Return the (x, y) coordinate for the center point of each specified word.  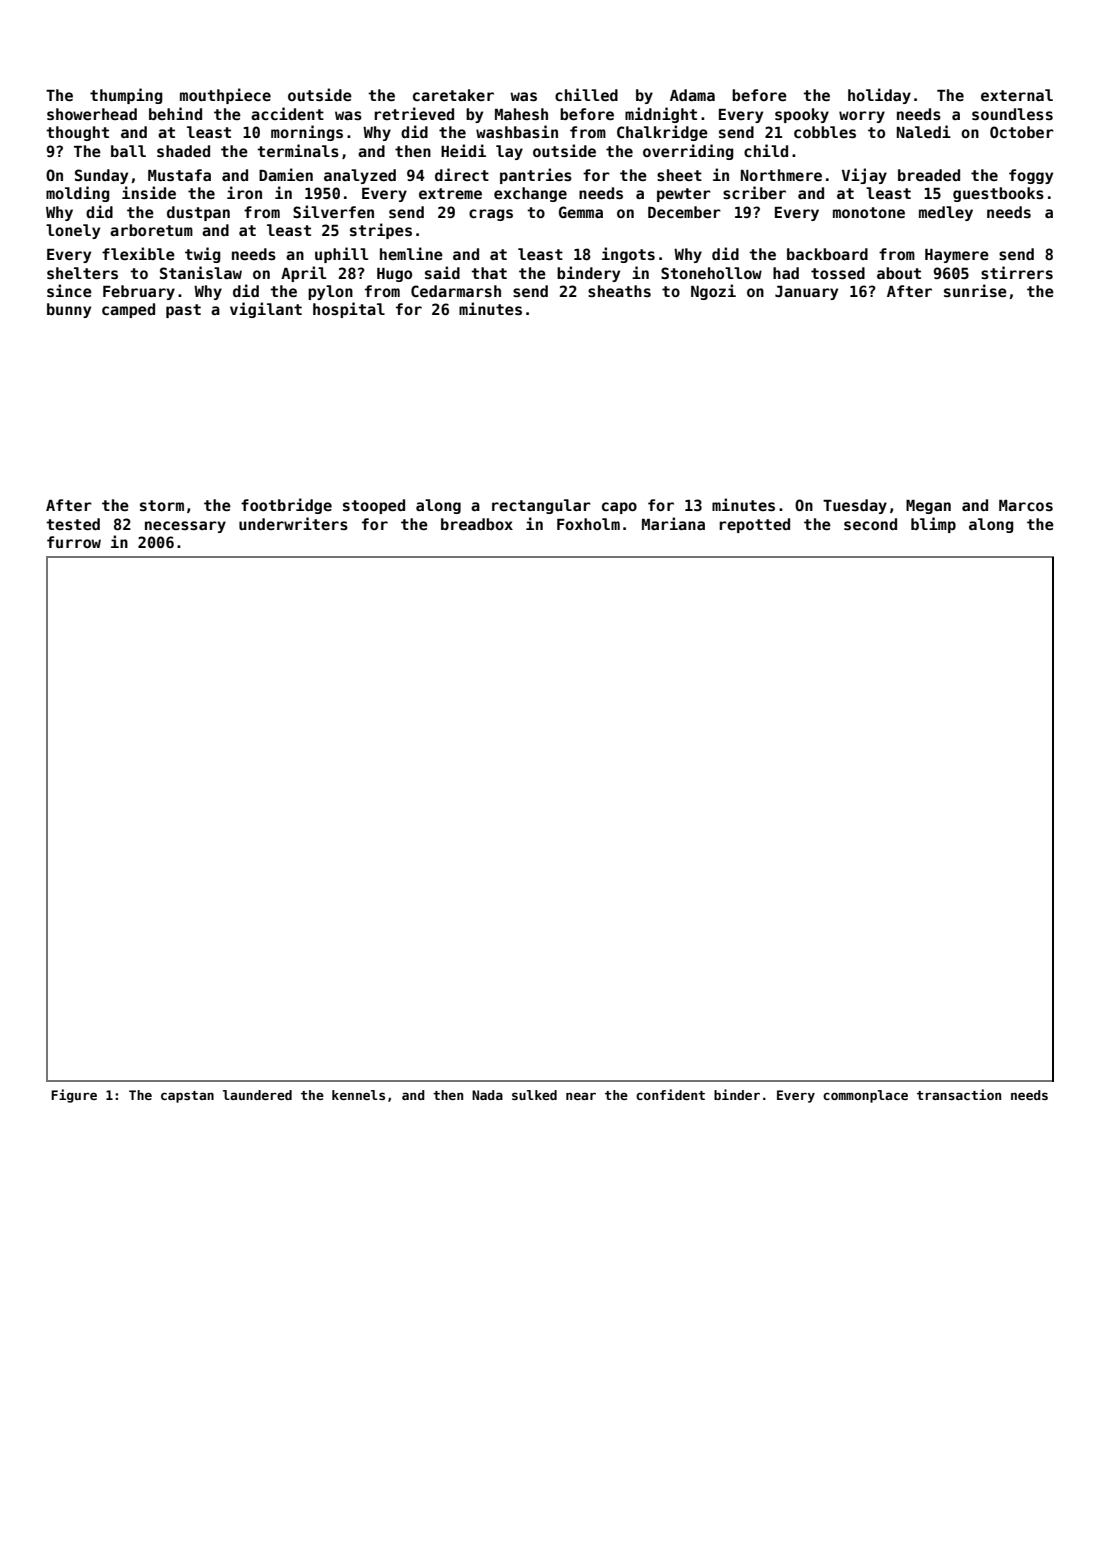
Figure (74, 1096)
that (489, 273)
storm (162, 505)
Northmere (781, 175)
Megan (928, 507)
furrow (74, 542)
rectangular (541, 506)
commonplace (865, 1096)
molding (78, 194)
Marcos (1026, 505)
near (581, 1096)
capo (619, 508)
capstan (187, 1097)
